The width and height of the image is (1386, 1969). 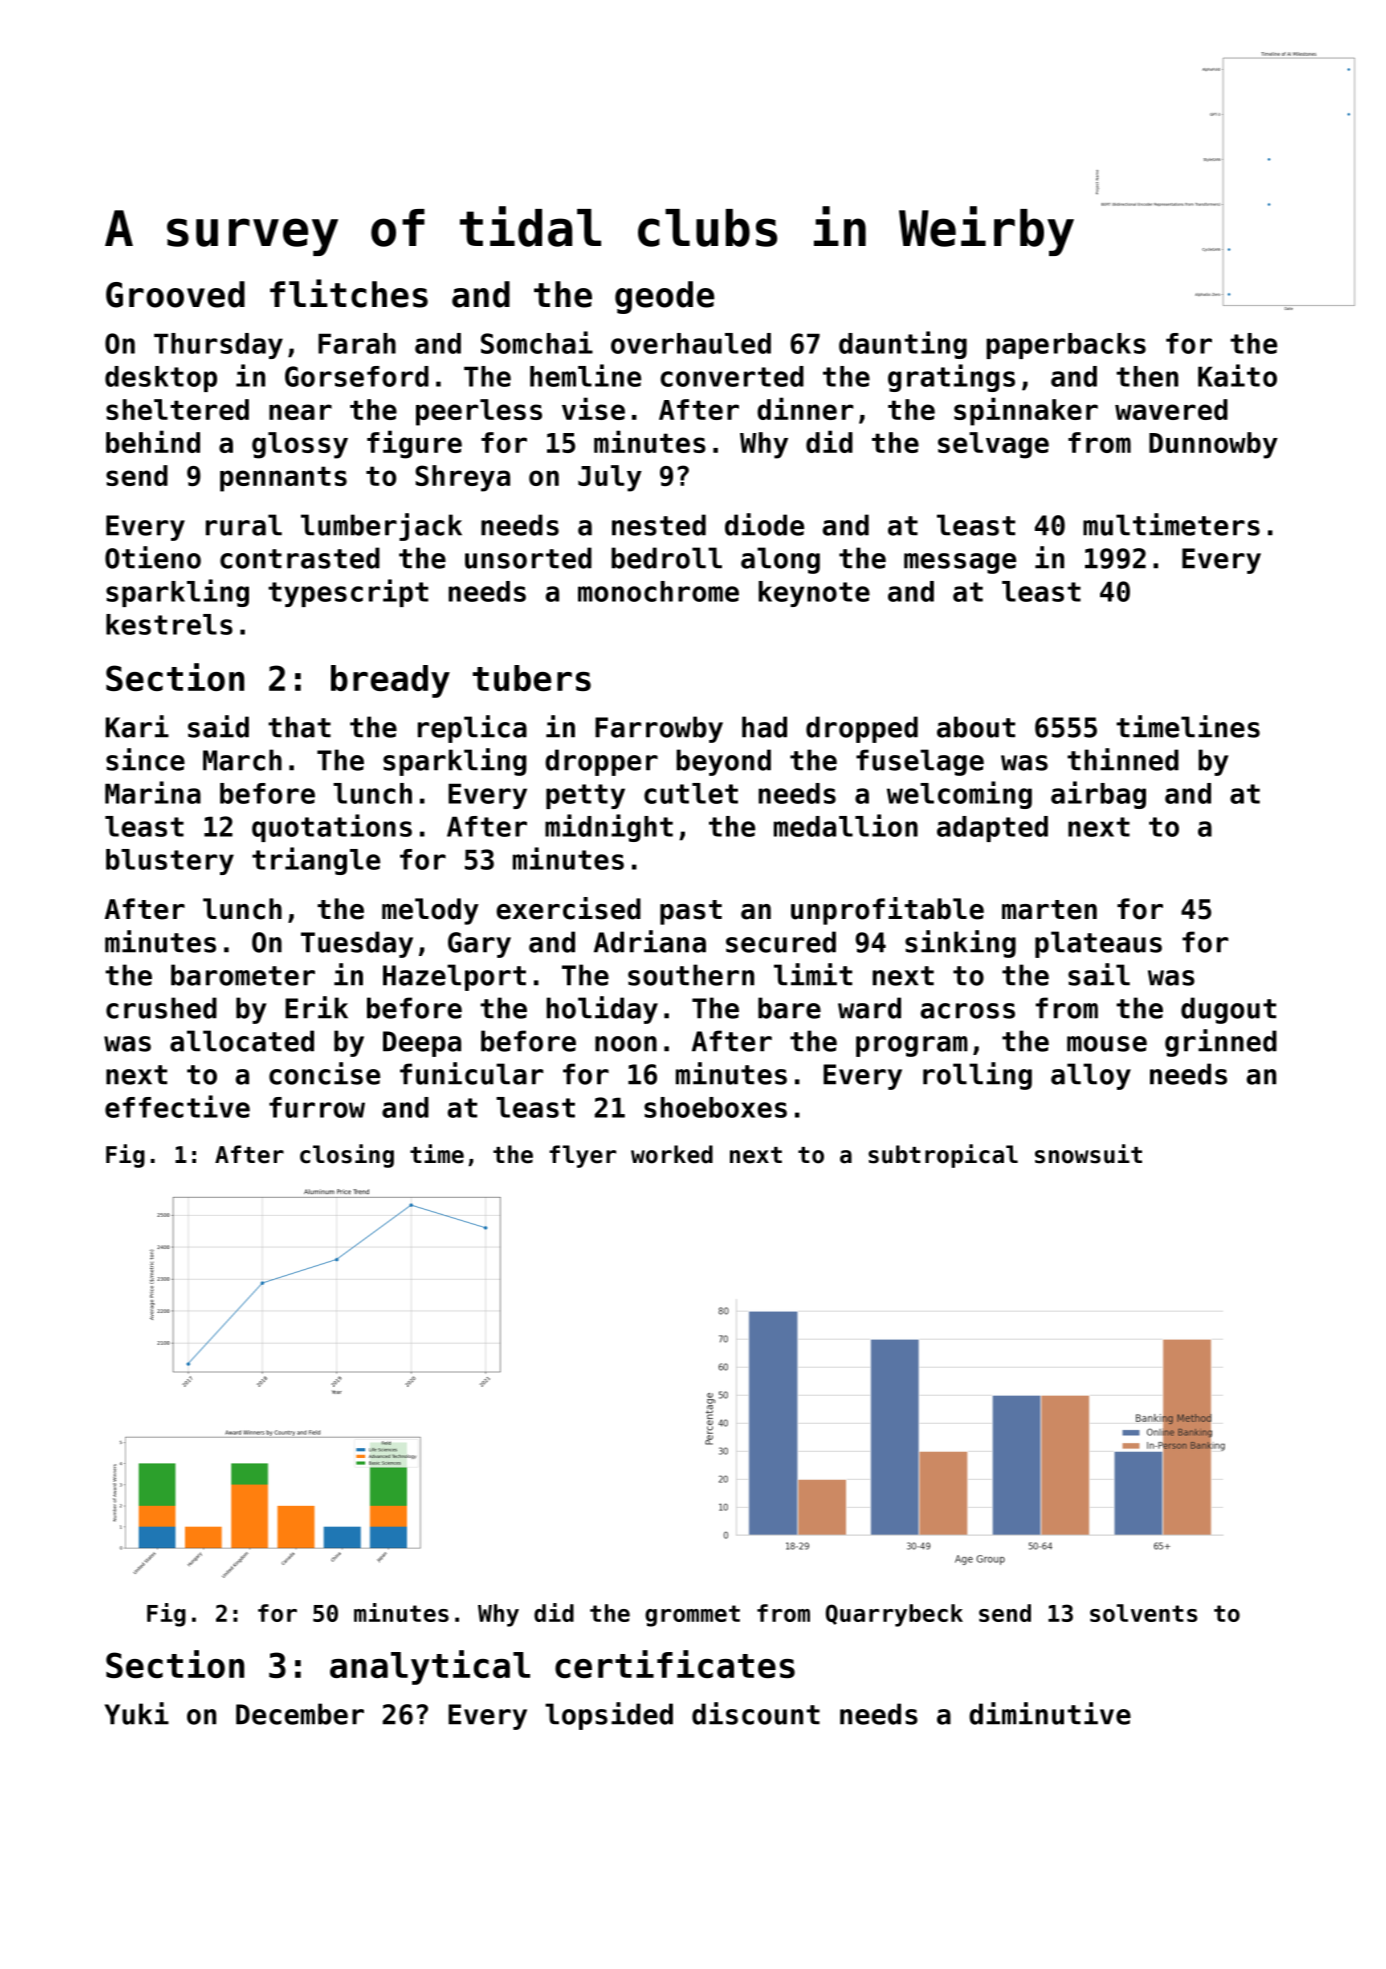 What do you see at coordinates (1098, 795) in the image?
I see `airbag` at bounding box center [1098, 795].
